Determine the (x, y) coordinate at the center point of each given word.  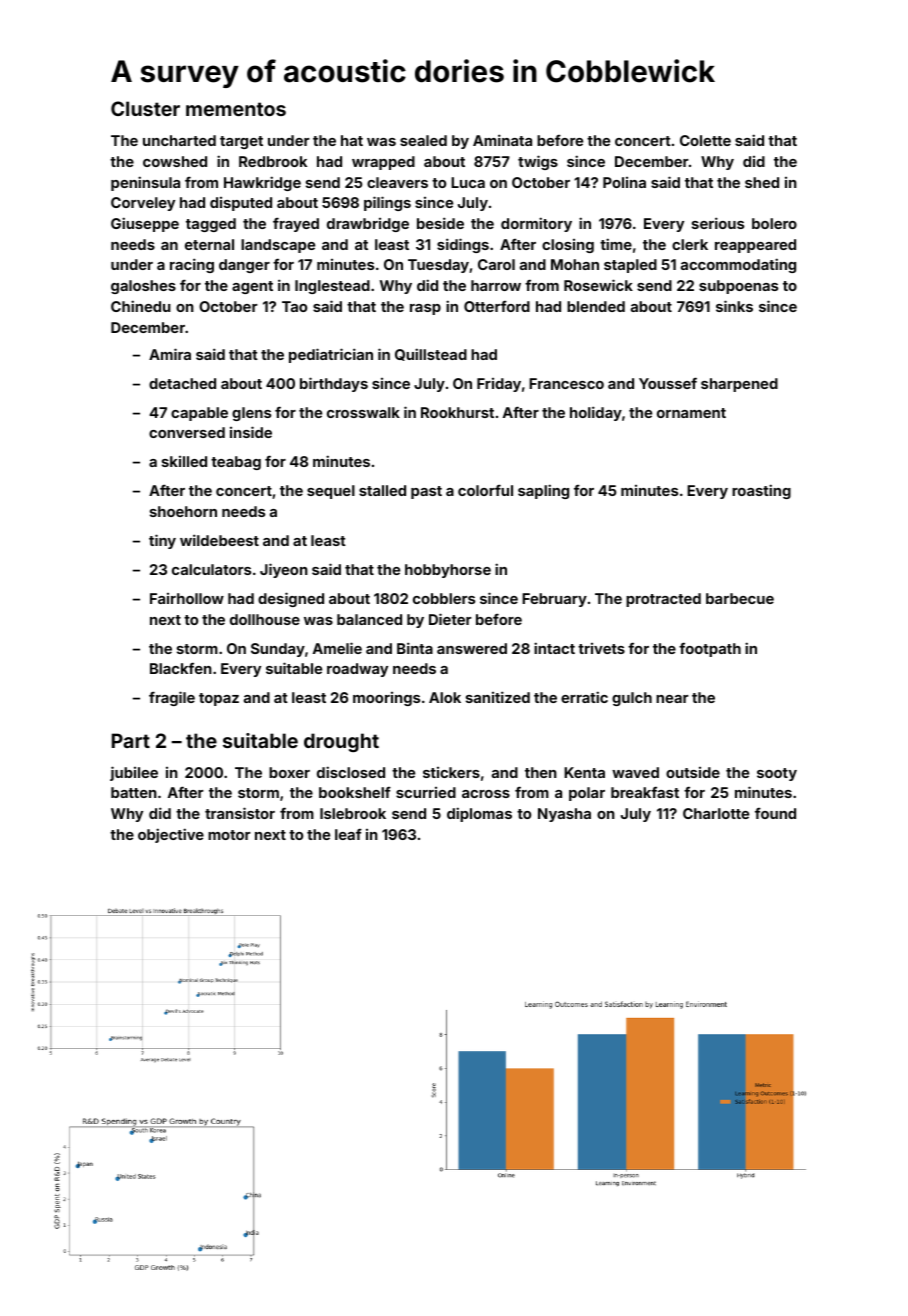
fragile (172, 698)
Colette (705, 140)
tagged (211, 225)
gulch (632, 699)
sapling (543, 491)
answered (472, 648)
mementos (236, 109)
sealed (423, 140)
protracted (663, 600)
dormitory (536, 224)
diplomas (479, 814)
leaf (348, 834)
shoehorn (183, 511)
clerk (690, 244)
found (775, 813)
